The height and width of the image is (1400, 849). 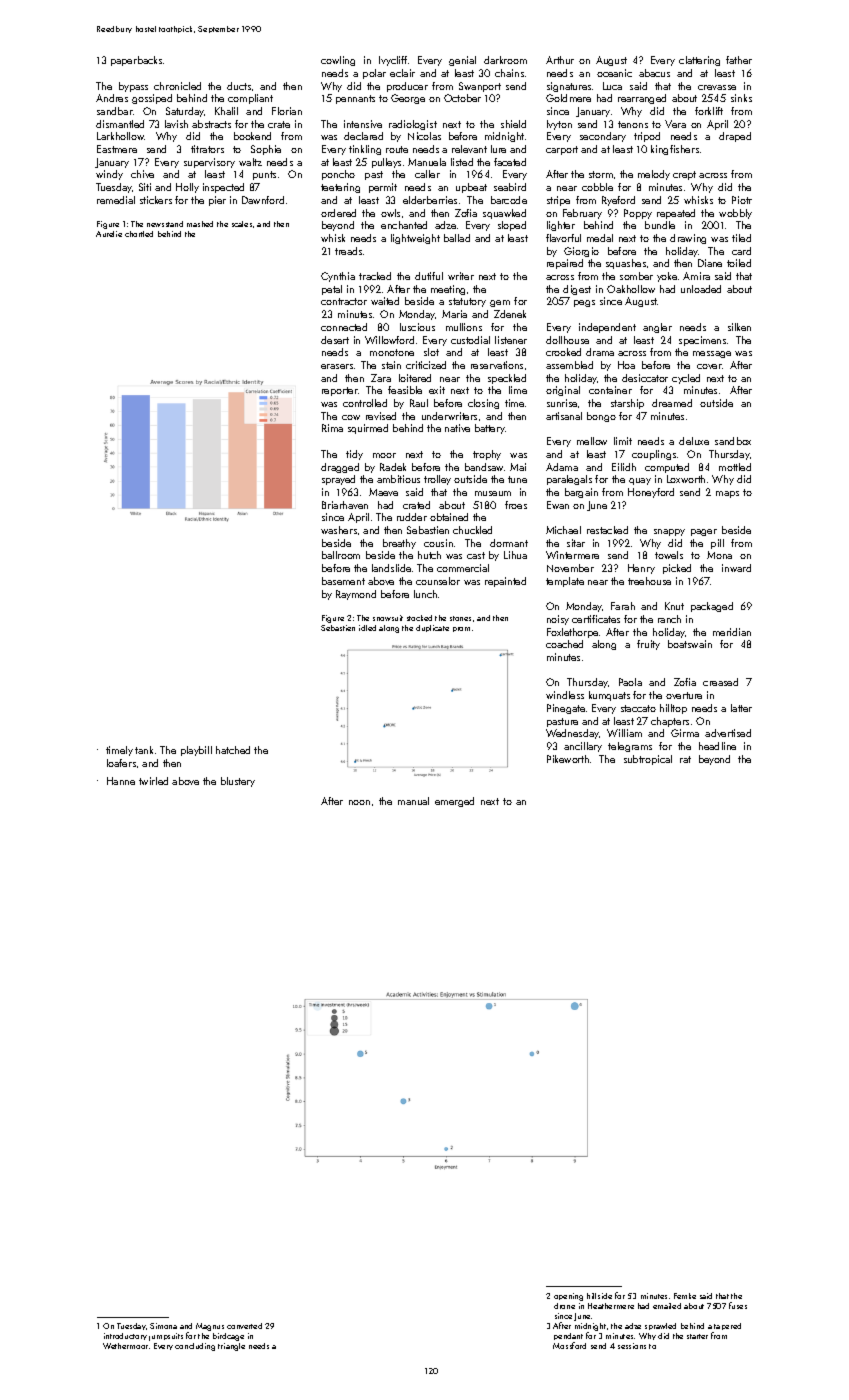 What do you see at coordinates (432, 628) in the image?
I see `duplicate` at bounding box center [432, 628].
